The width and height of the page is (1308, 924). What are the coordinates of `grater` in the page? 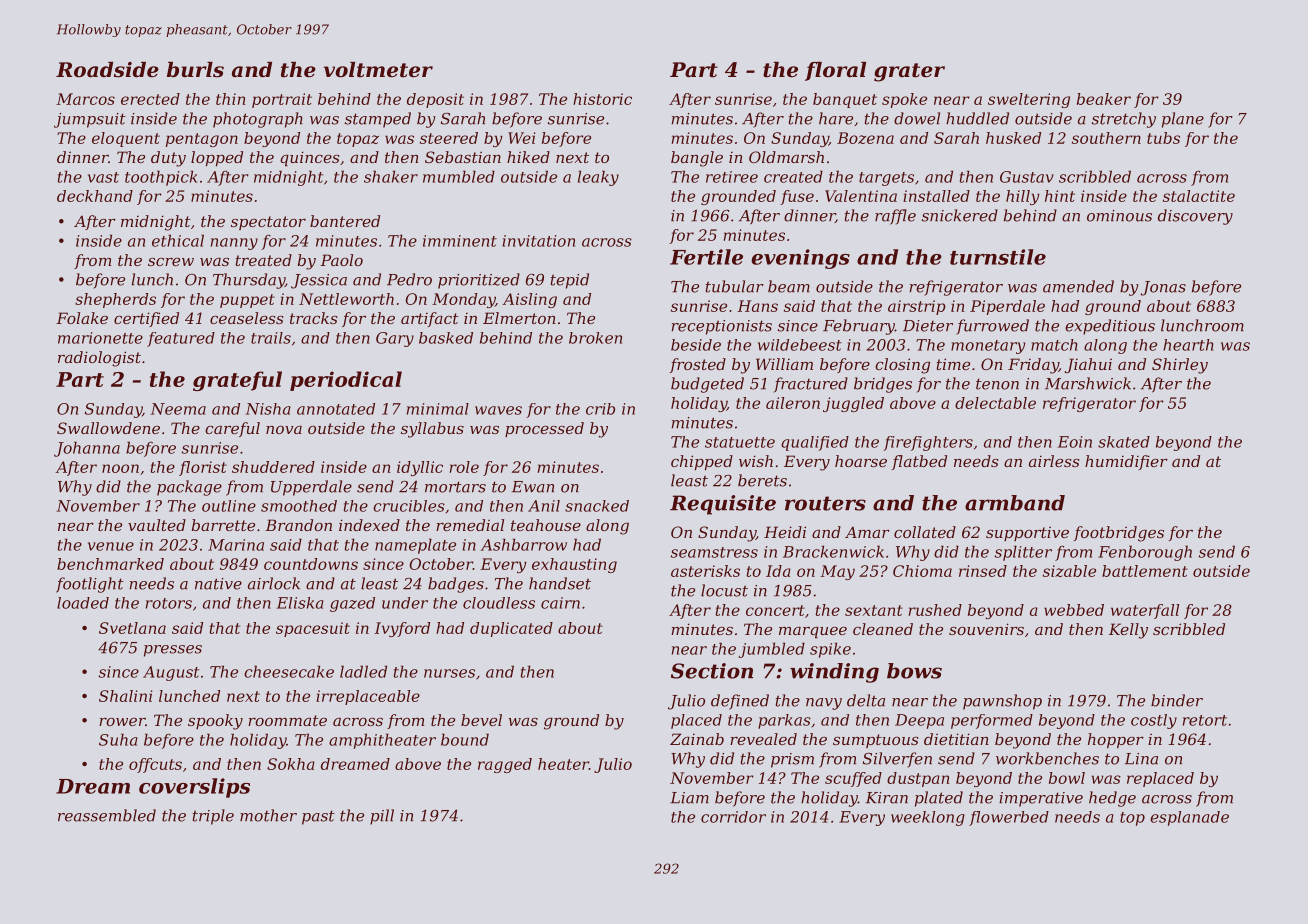 It's located at (909, 72).
